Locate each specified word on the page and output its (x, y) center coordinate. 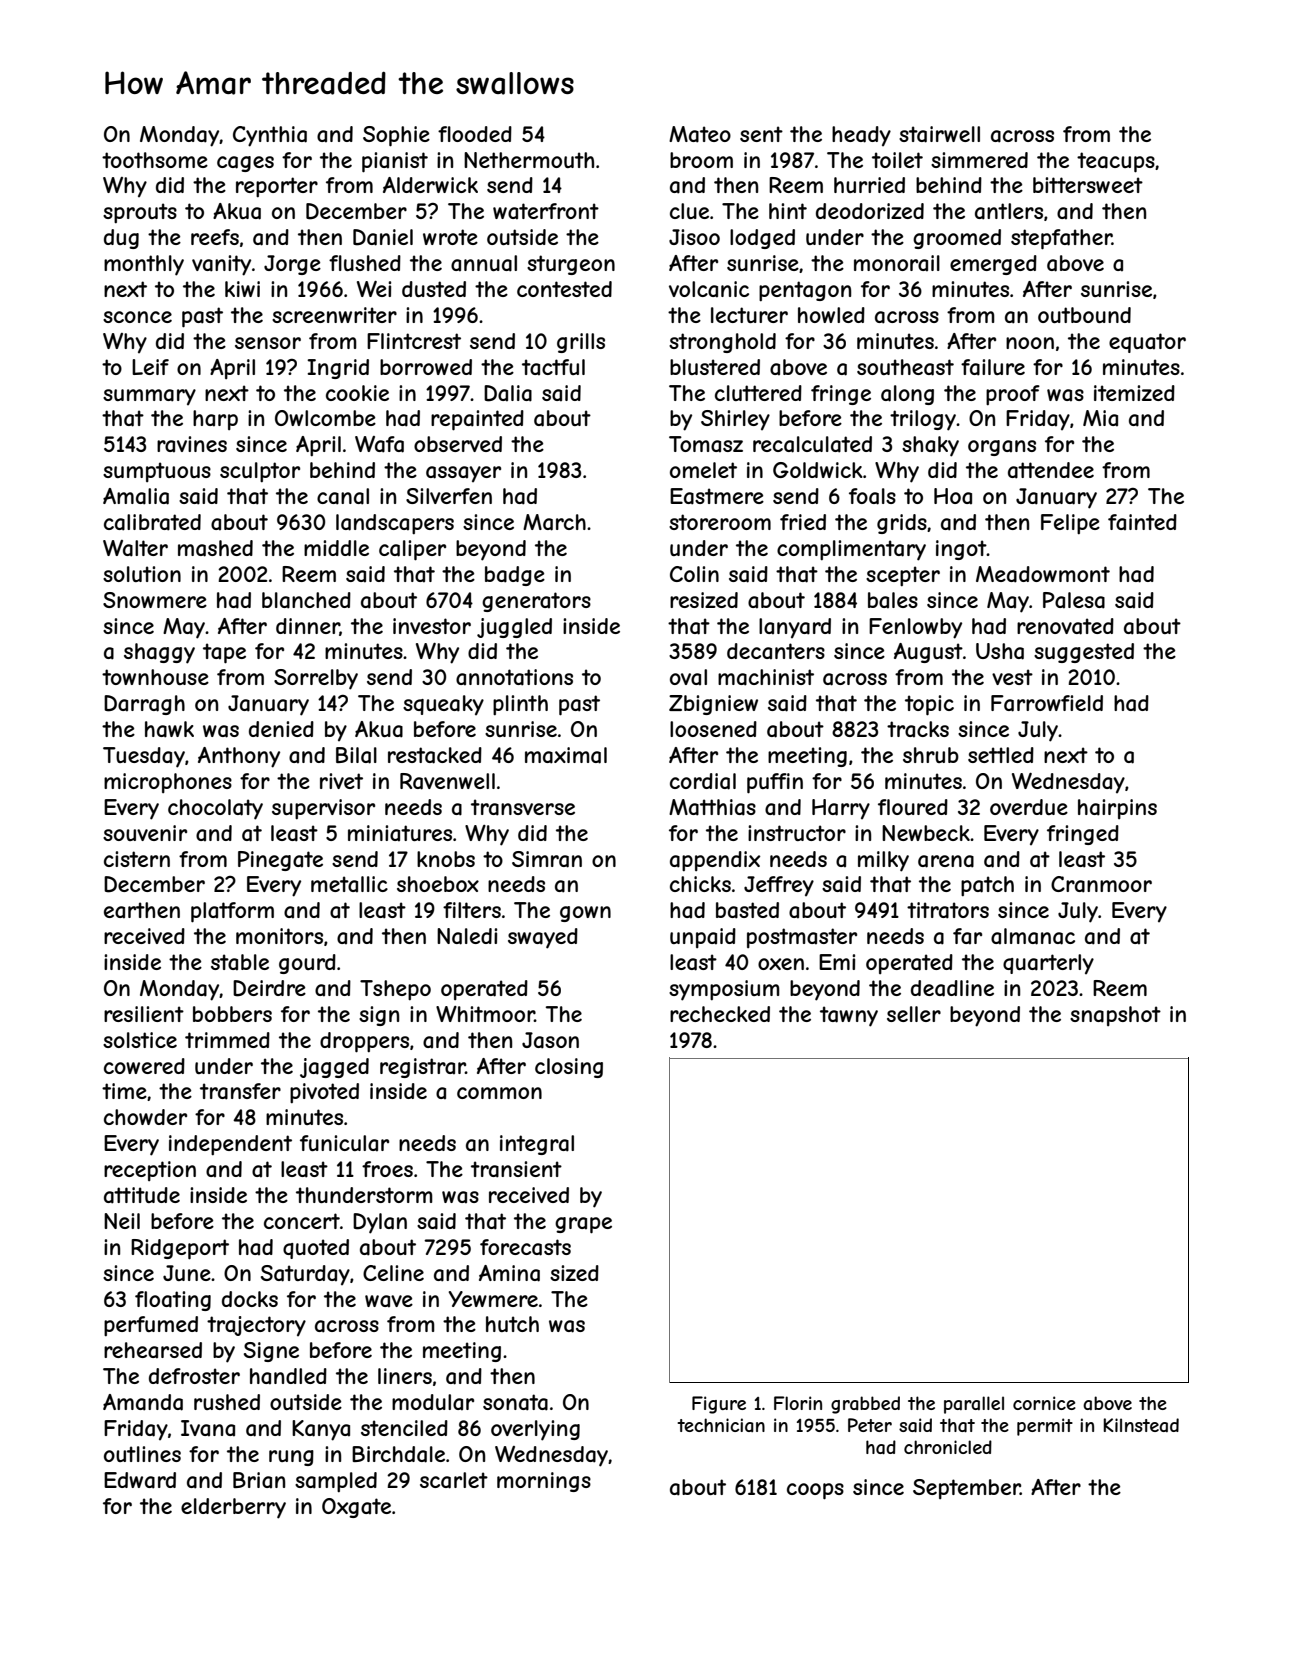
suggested (1084, 653)
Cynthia (270, 136)
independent (230, 1145)
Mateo (700, 134)
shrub (931, 755)
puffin (775, 783)
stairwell (939, 134)
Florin (798, 1403)
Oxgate (356, 1508)
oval (688, 677)
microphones (168, 783)
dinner (308, 627)
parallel (974, 1405)
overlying (535, 1430)
